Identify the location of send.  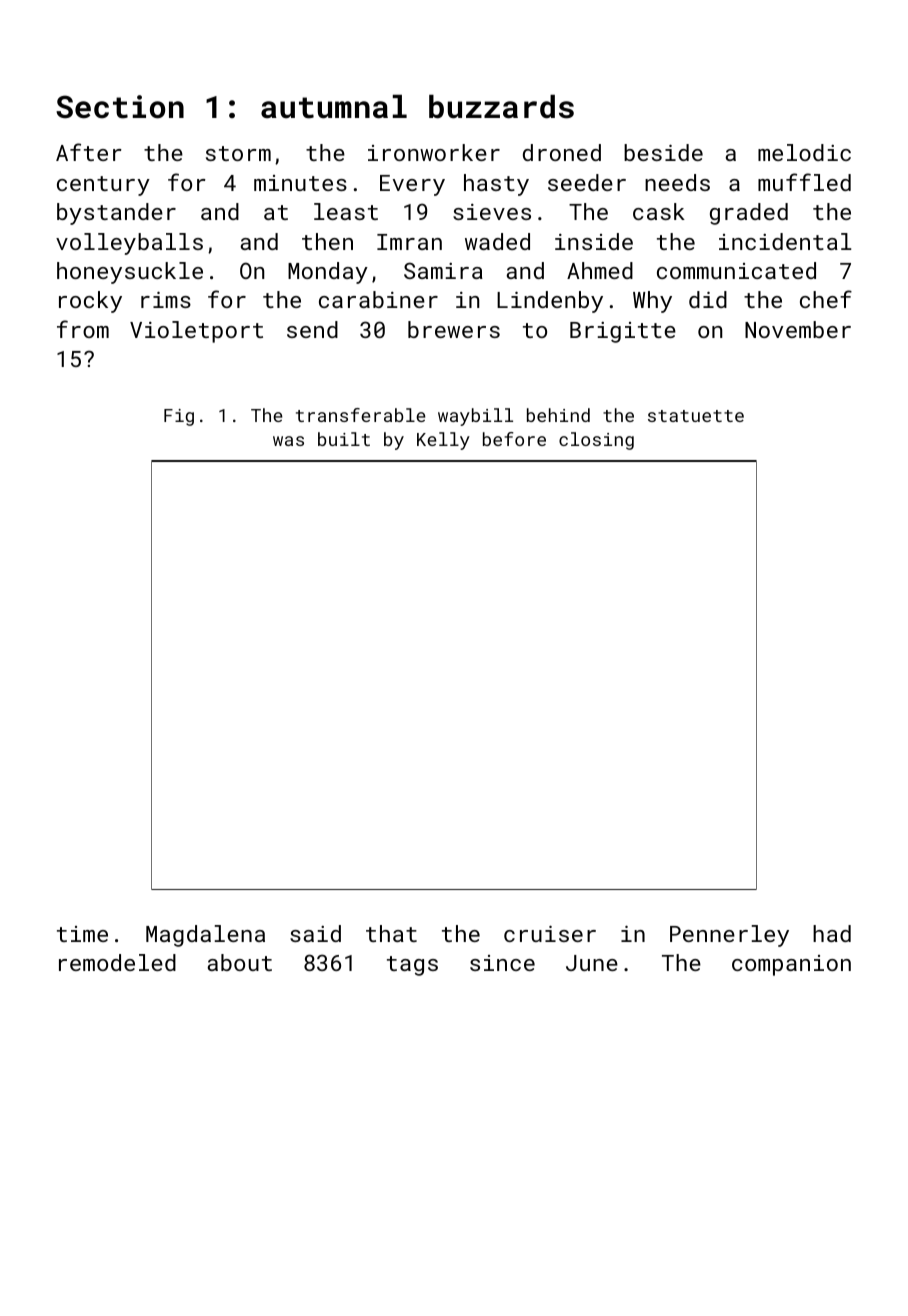
(312, 329).
